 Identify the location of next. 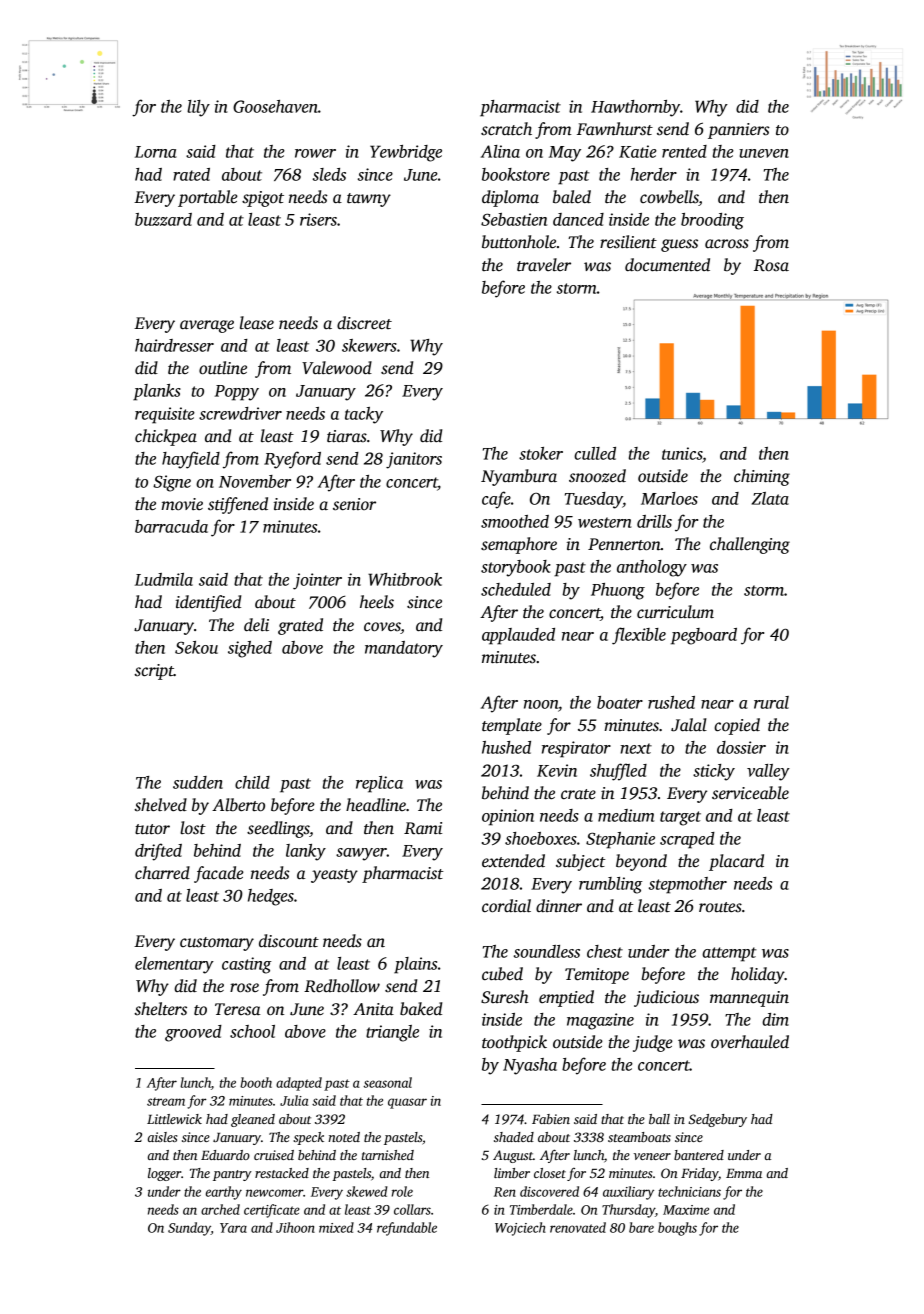
(636, 748).
